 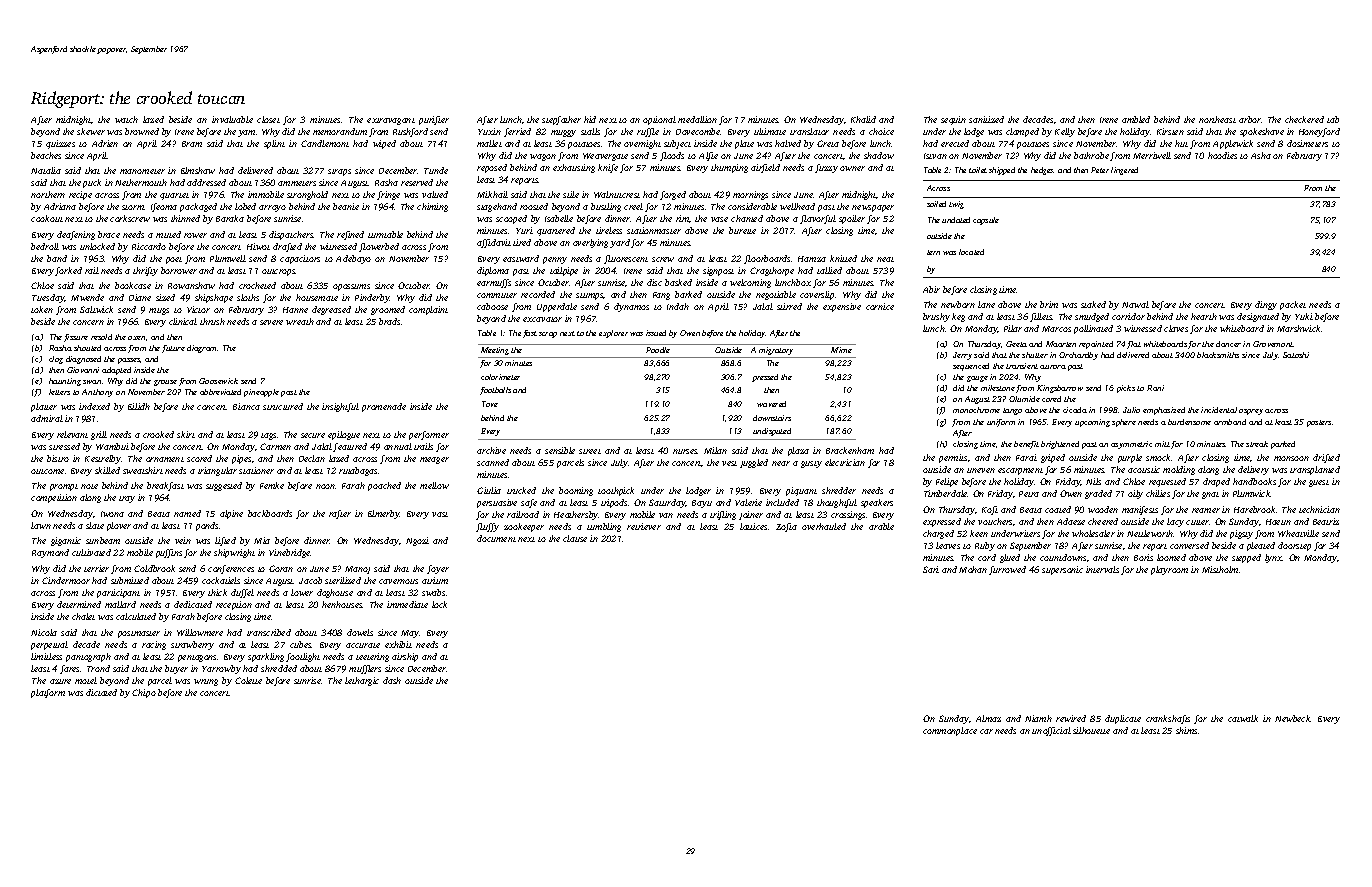 What do you see at coordinates (1293, 305) in the screenshot?
I see `packet` at bounding box center [1293, 305].
